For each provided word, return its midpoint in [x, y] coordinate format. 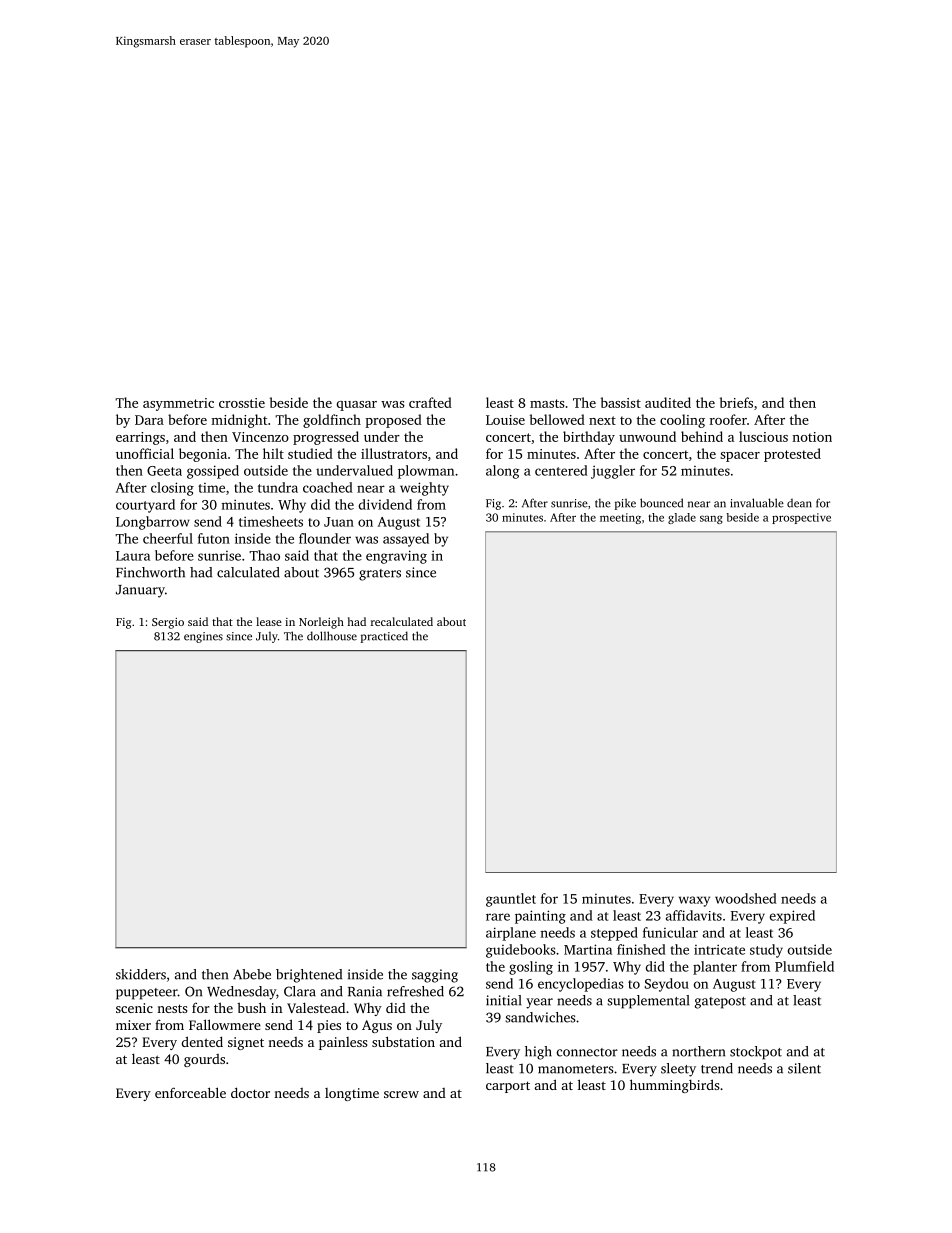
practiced [384, 637]
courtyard [145, 506]
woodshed [746, 898]
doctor [250, 1092]
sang [711, 519]
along [502, 472]
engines [203, 637]
